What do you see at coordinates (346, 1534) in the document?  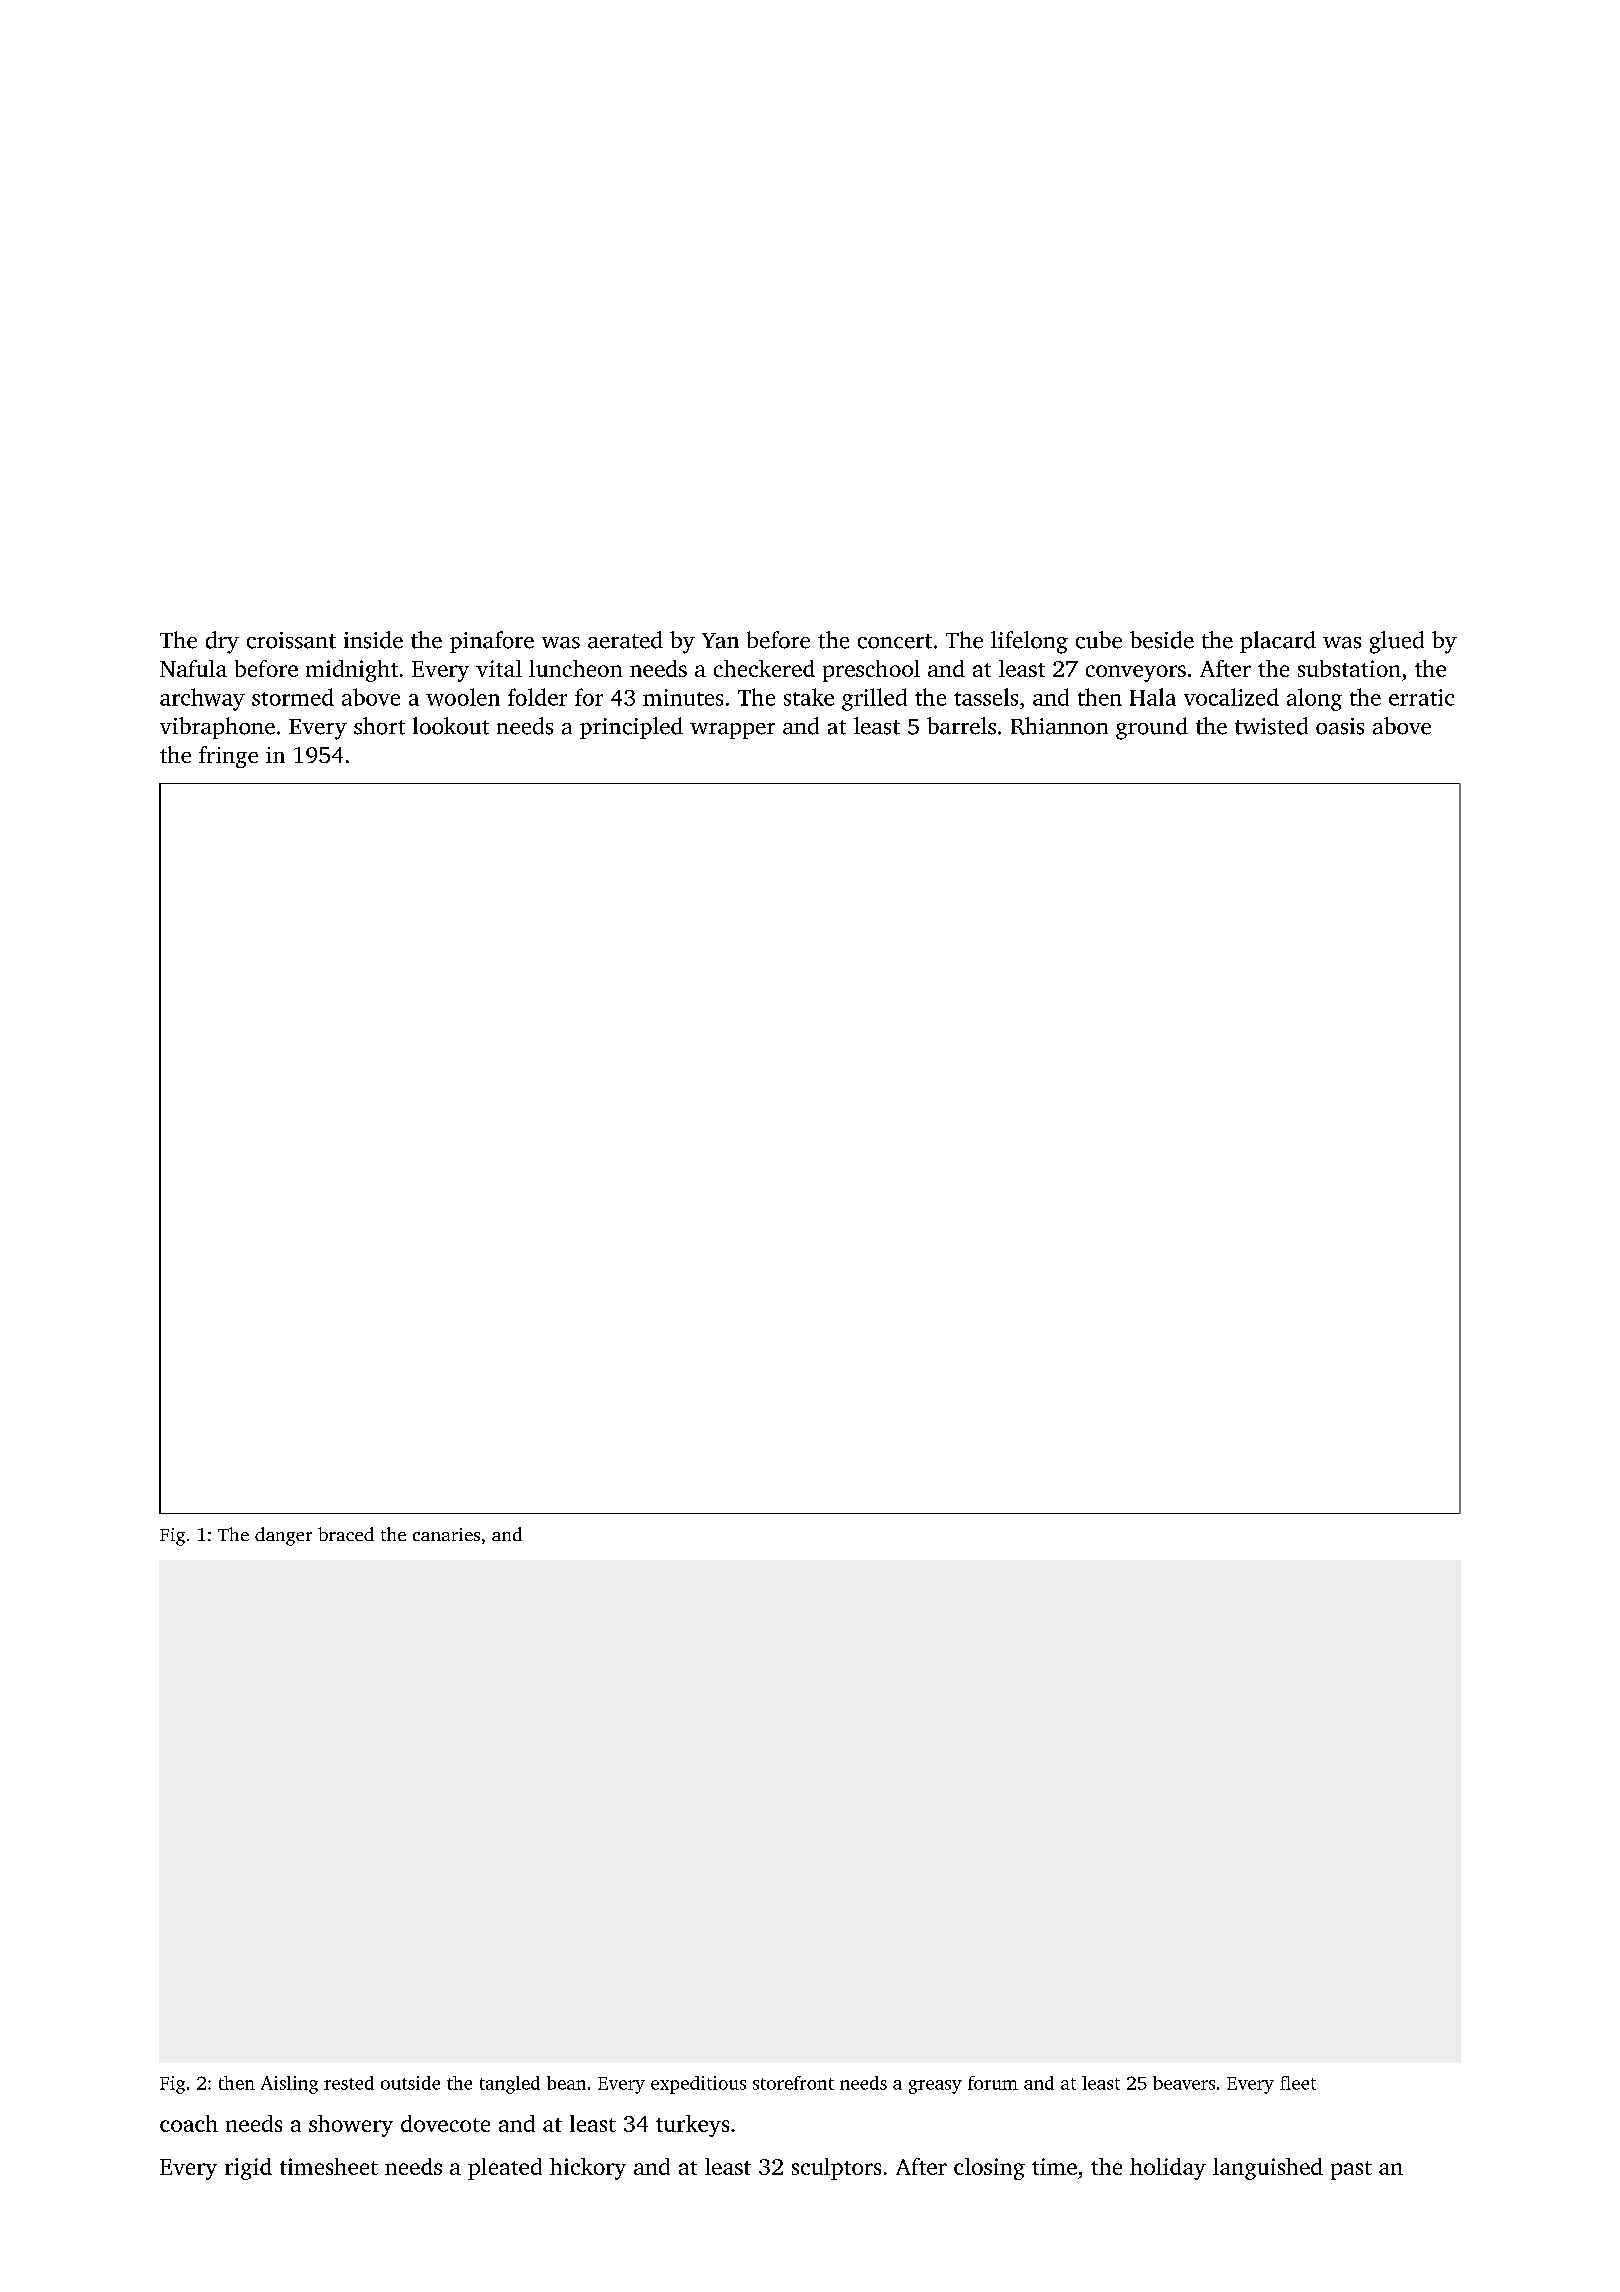 I see `braced` at bounding box center [346, 1534].
